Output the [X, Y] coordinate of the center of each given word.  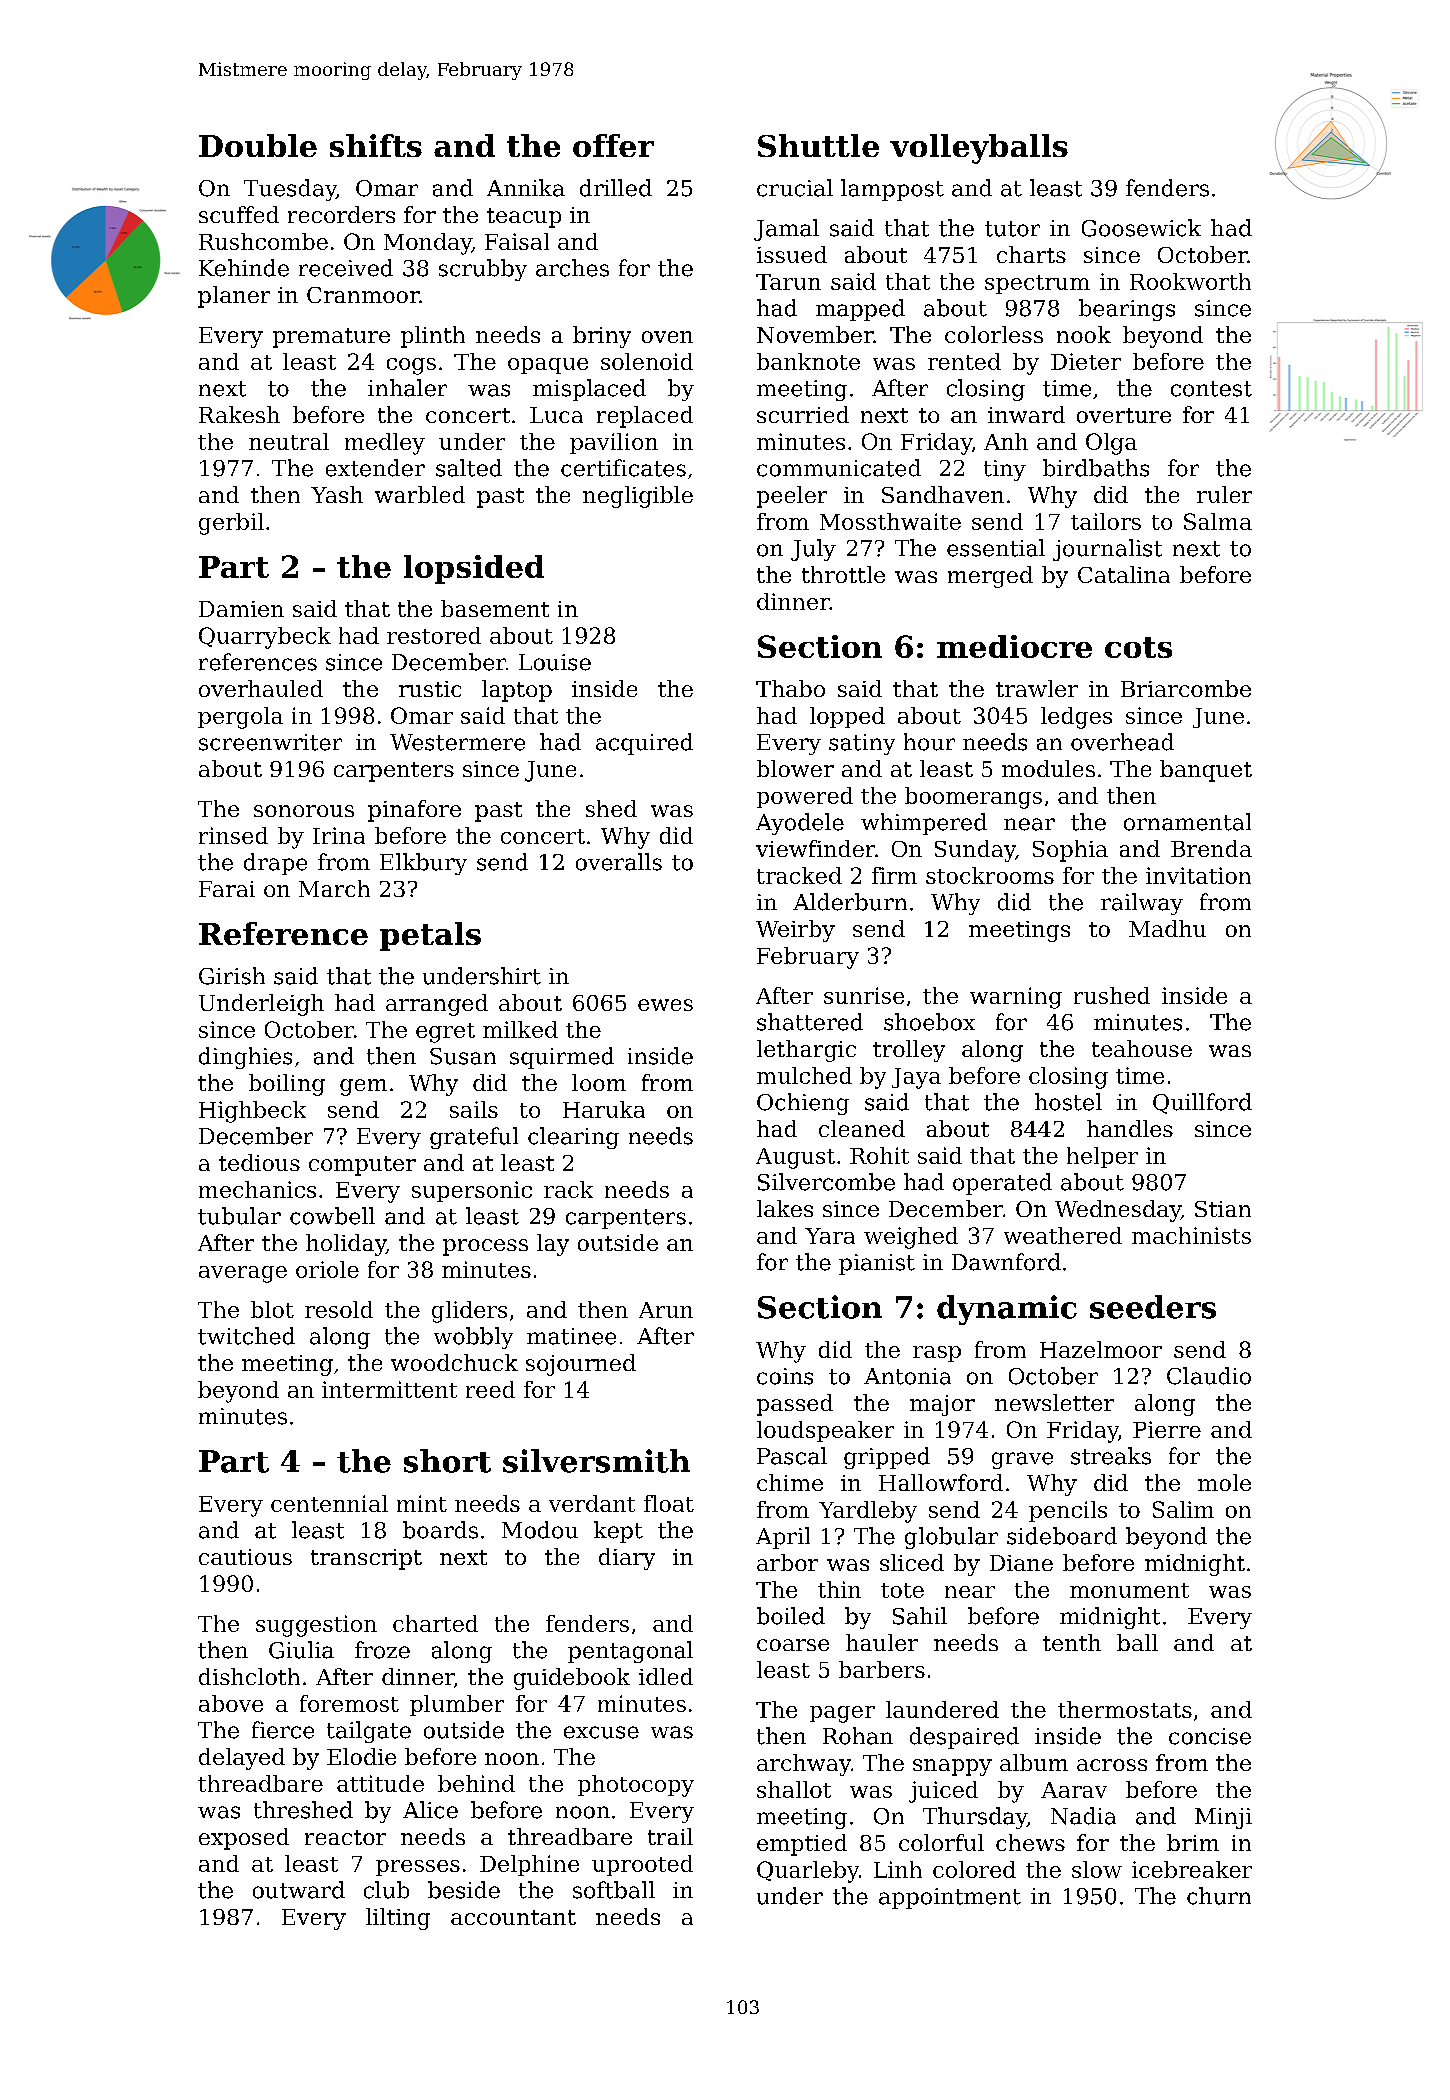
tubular [239, 1216]
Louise [555, 662]
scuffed [239, 214]
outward [299, 1890]
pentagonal [630, 1652]
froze [382, 1650]
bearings [1127, 310]
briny [602, 337]
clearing [573, 1138]
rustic [430, 689]
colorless [994, 334]
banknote [808, 361]
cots [1138, 647]
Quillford [1202, 1103]
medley [385, 444]
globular [951, 1538]
